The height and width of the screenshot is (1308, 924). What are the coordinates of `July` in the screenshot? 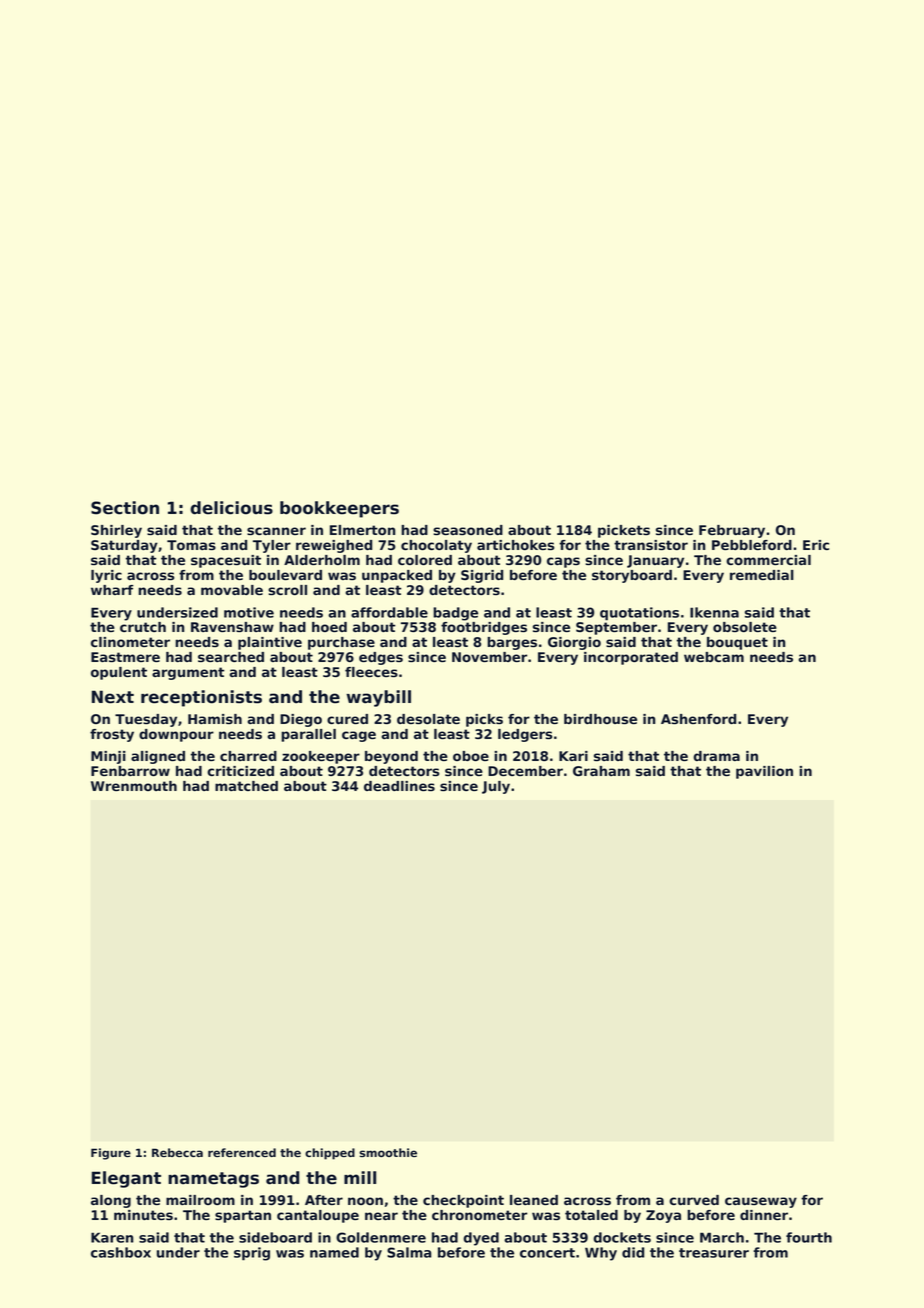 It's located at (496, 787).
